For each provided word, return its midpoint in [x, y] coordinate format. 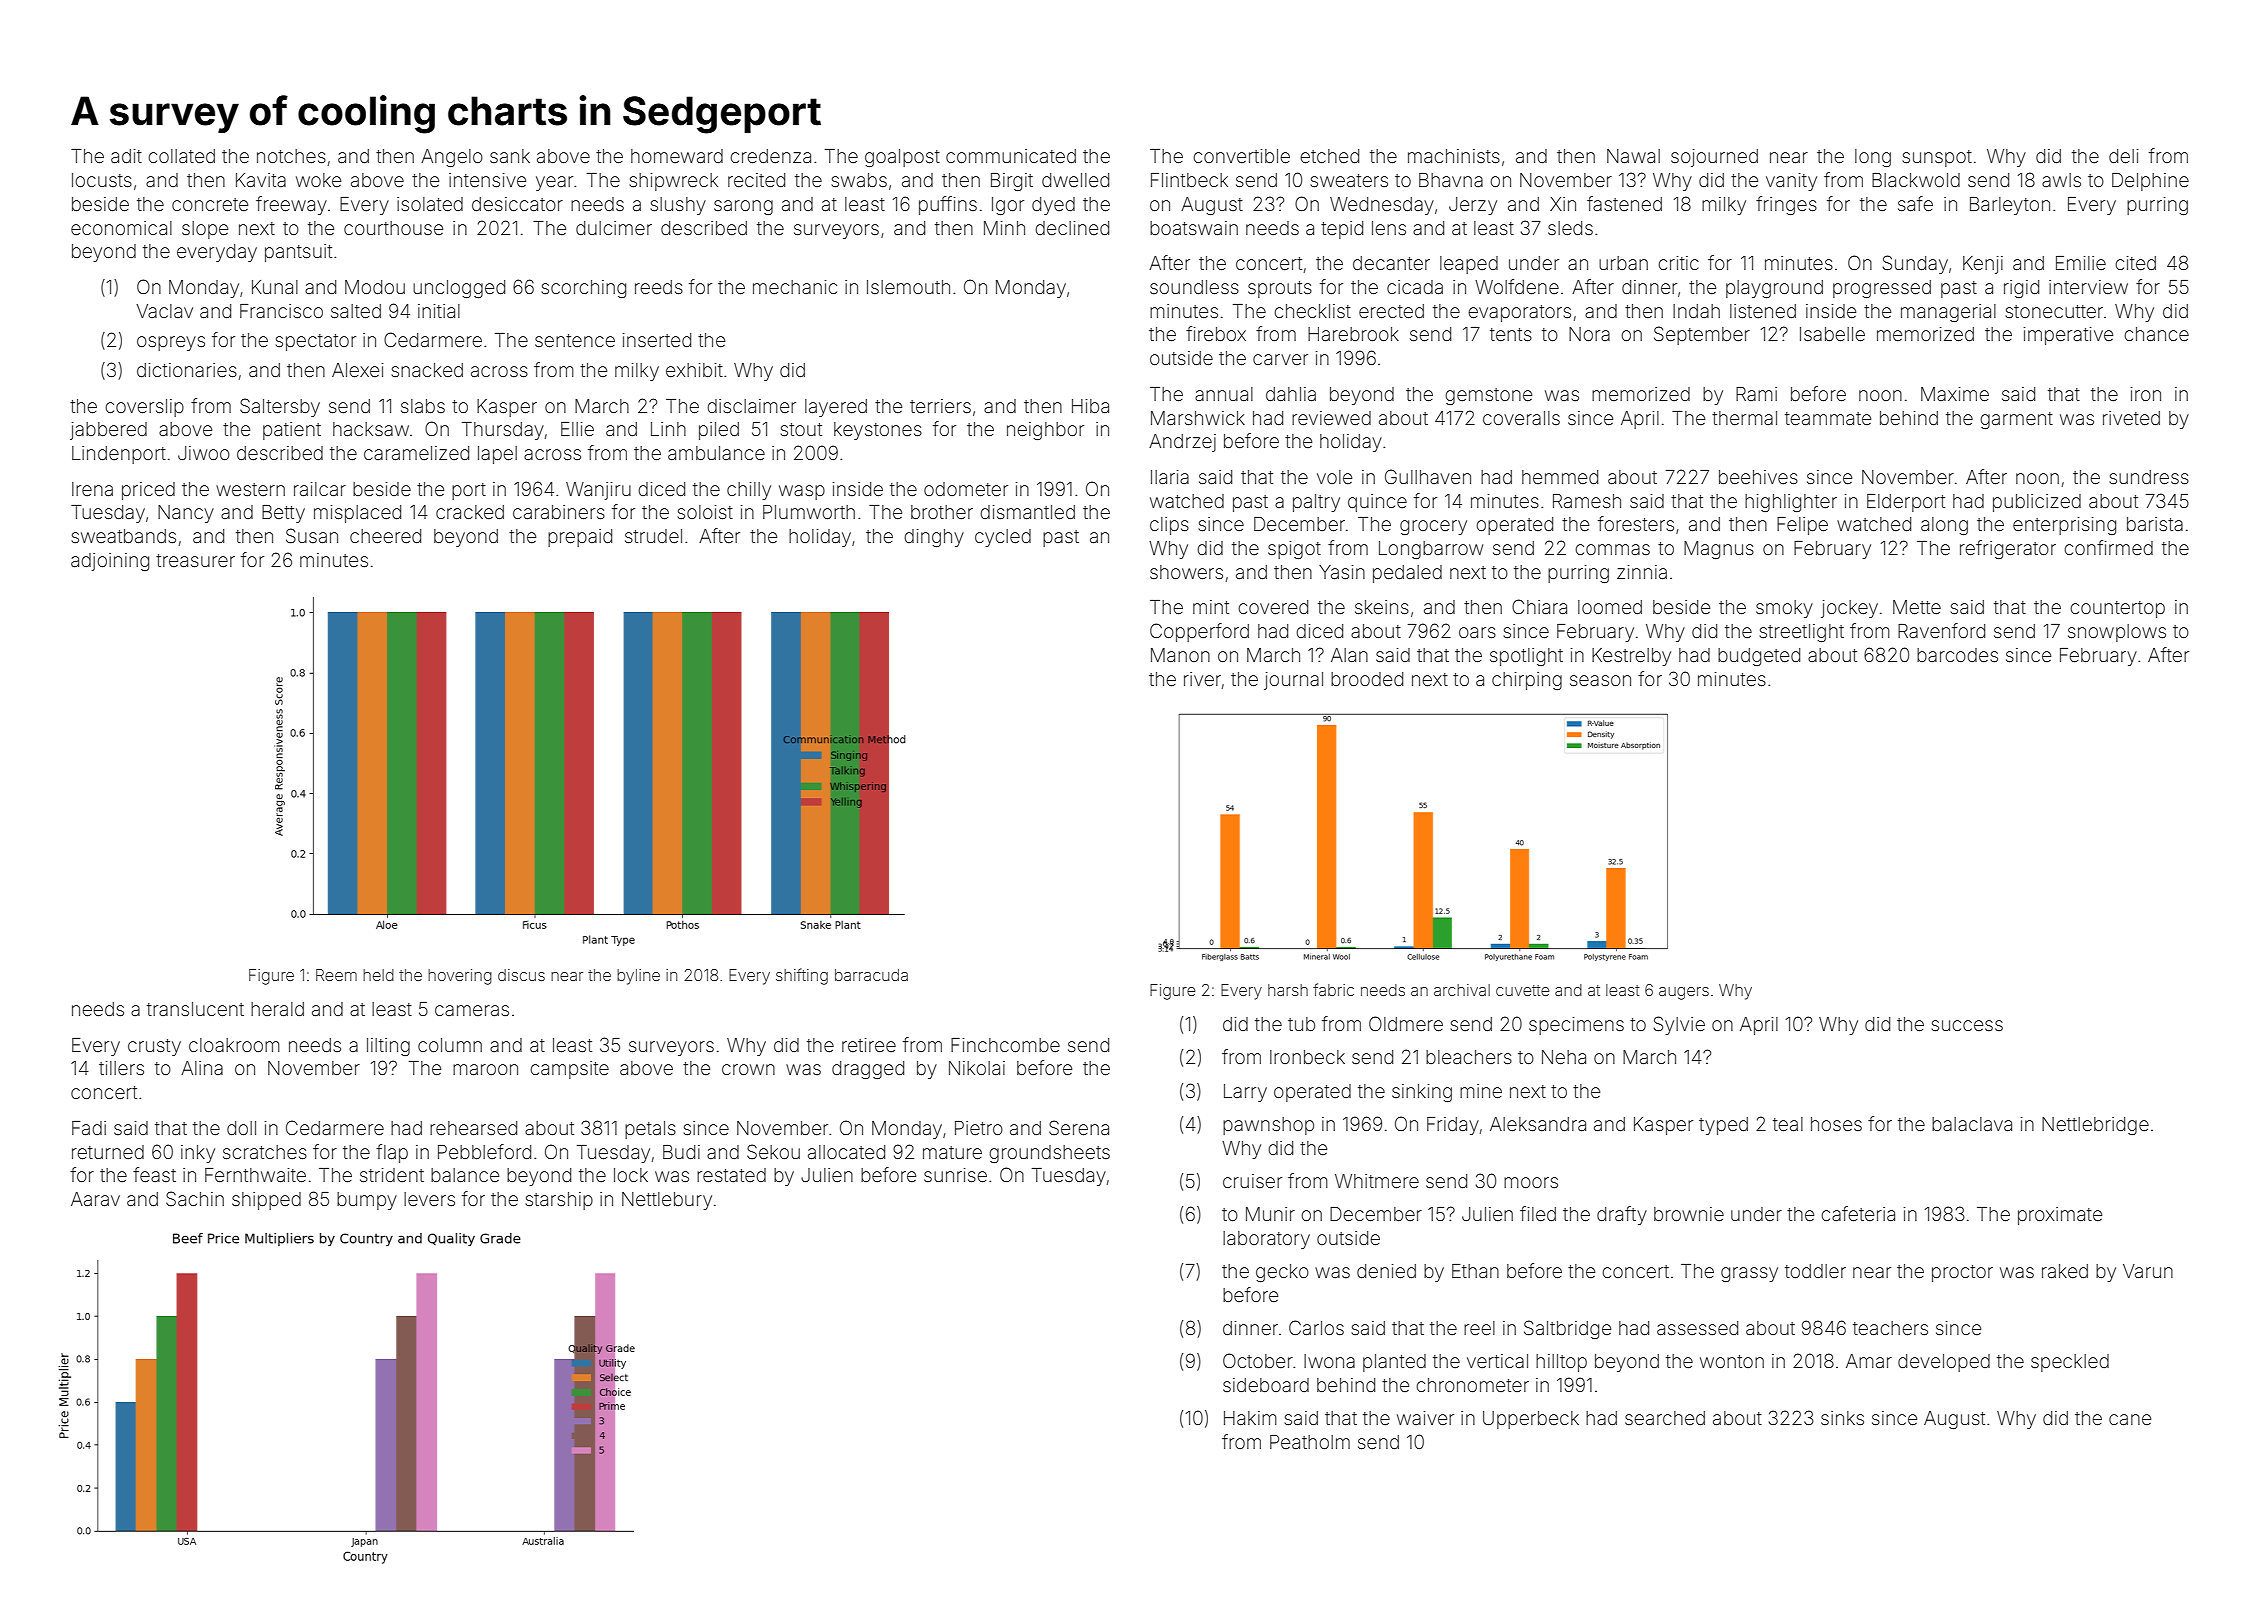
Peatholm [1310, 1442]
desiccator [517, 204]
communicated [1011, 156]
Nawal [1633, 156]
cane [2130, 1419]
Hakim [1250, 1418]
